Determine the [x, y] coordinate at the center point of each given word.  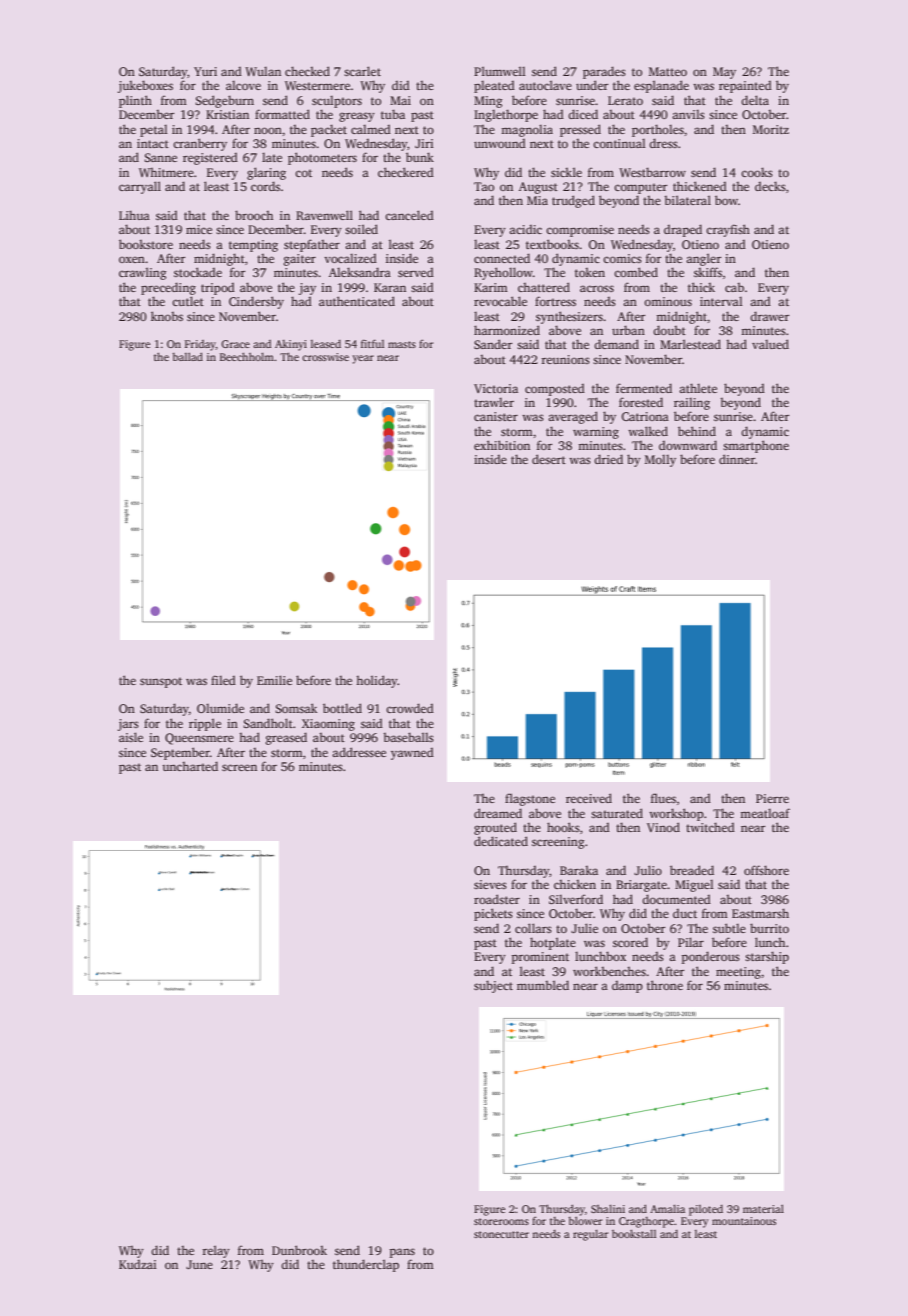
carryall [140, 187]
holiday [377, 681]
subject [493, 986]
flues [663, 798]
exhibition [502, 445]
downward [688, 445]
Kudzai [138, 1264]
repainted [745, 87]
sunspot [161, 682]
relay [216, 1251]
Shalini [608, 1208]
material [763, 1208]
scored [630, 942]
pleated [494, 86]
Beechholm [247, 356]
